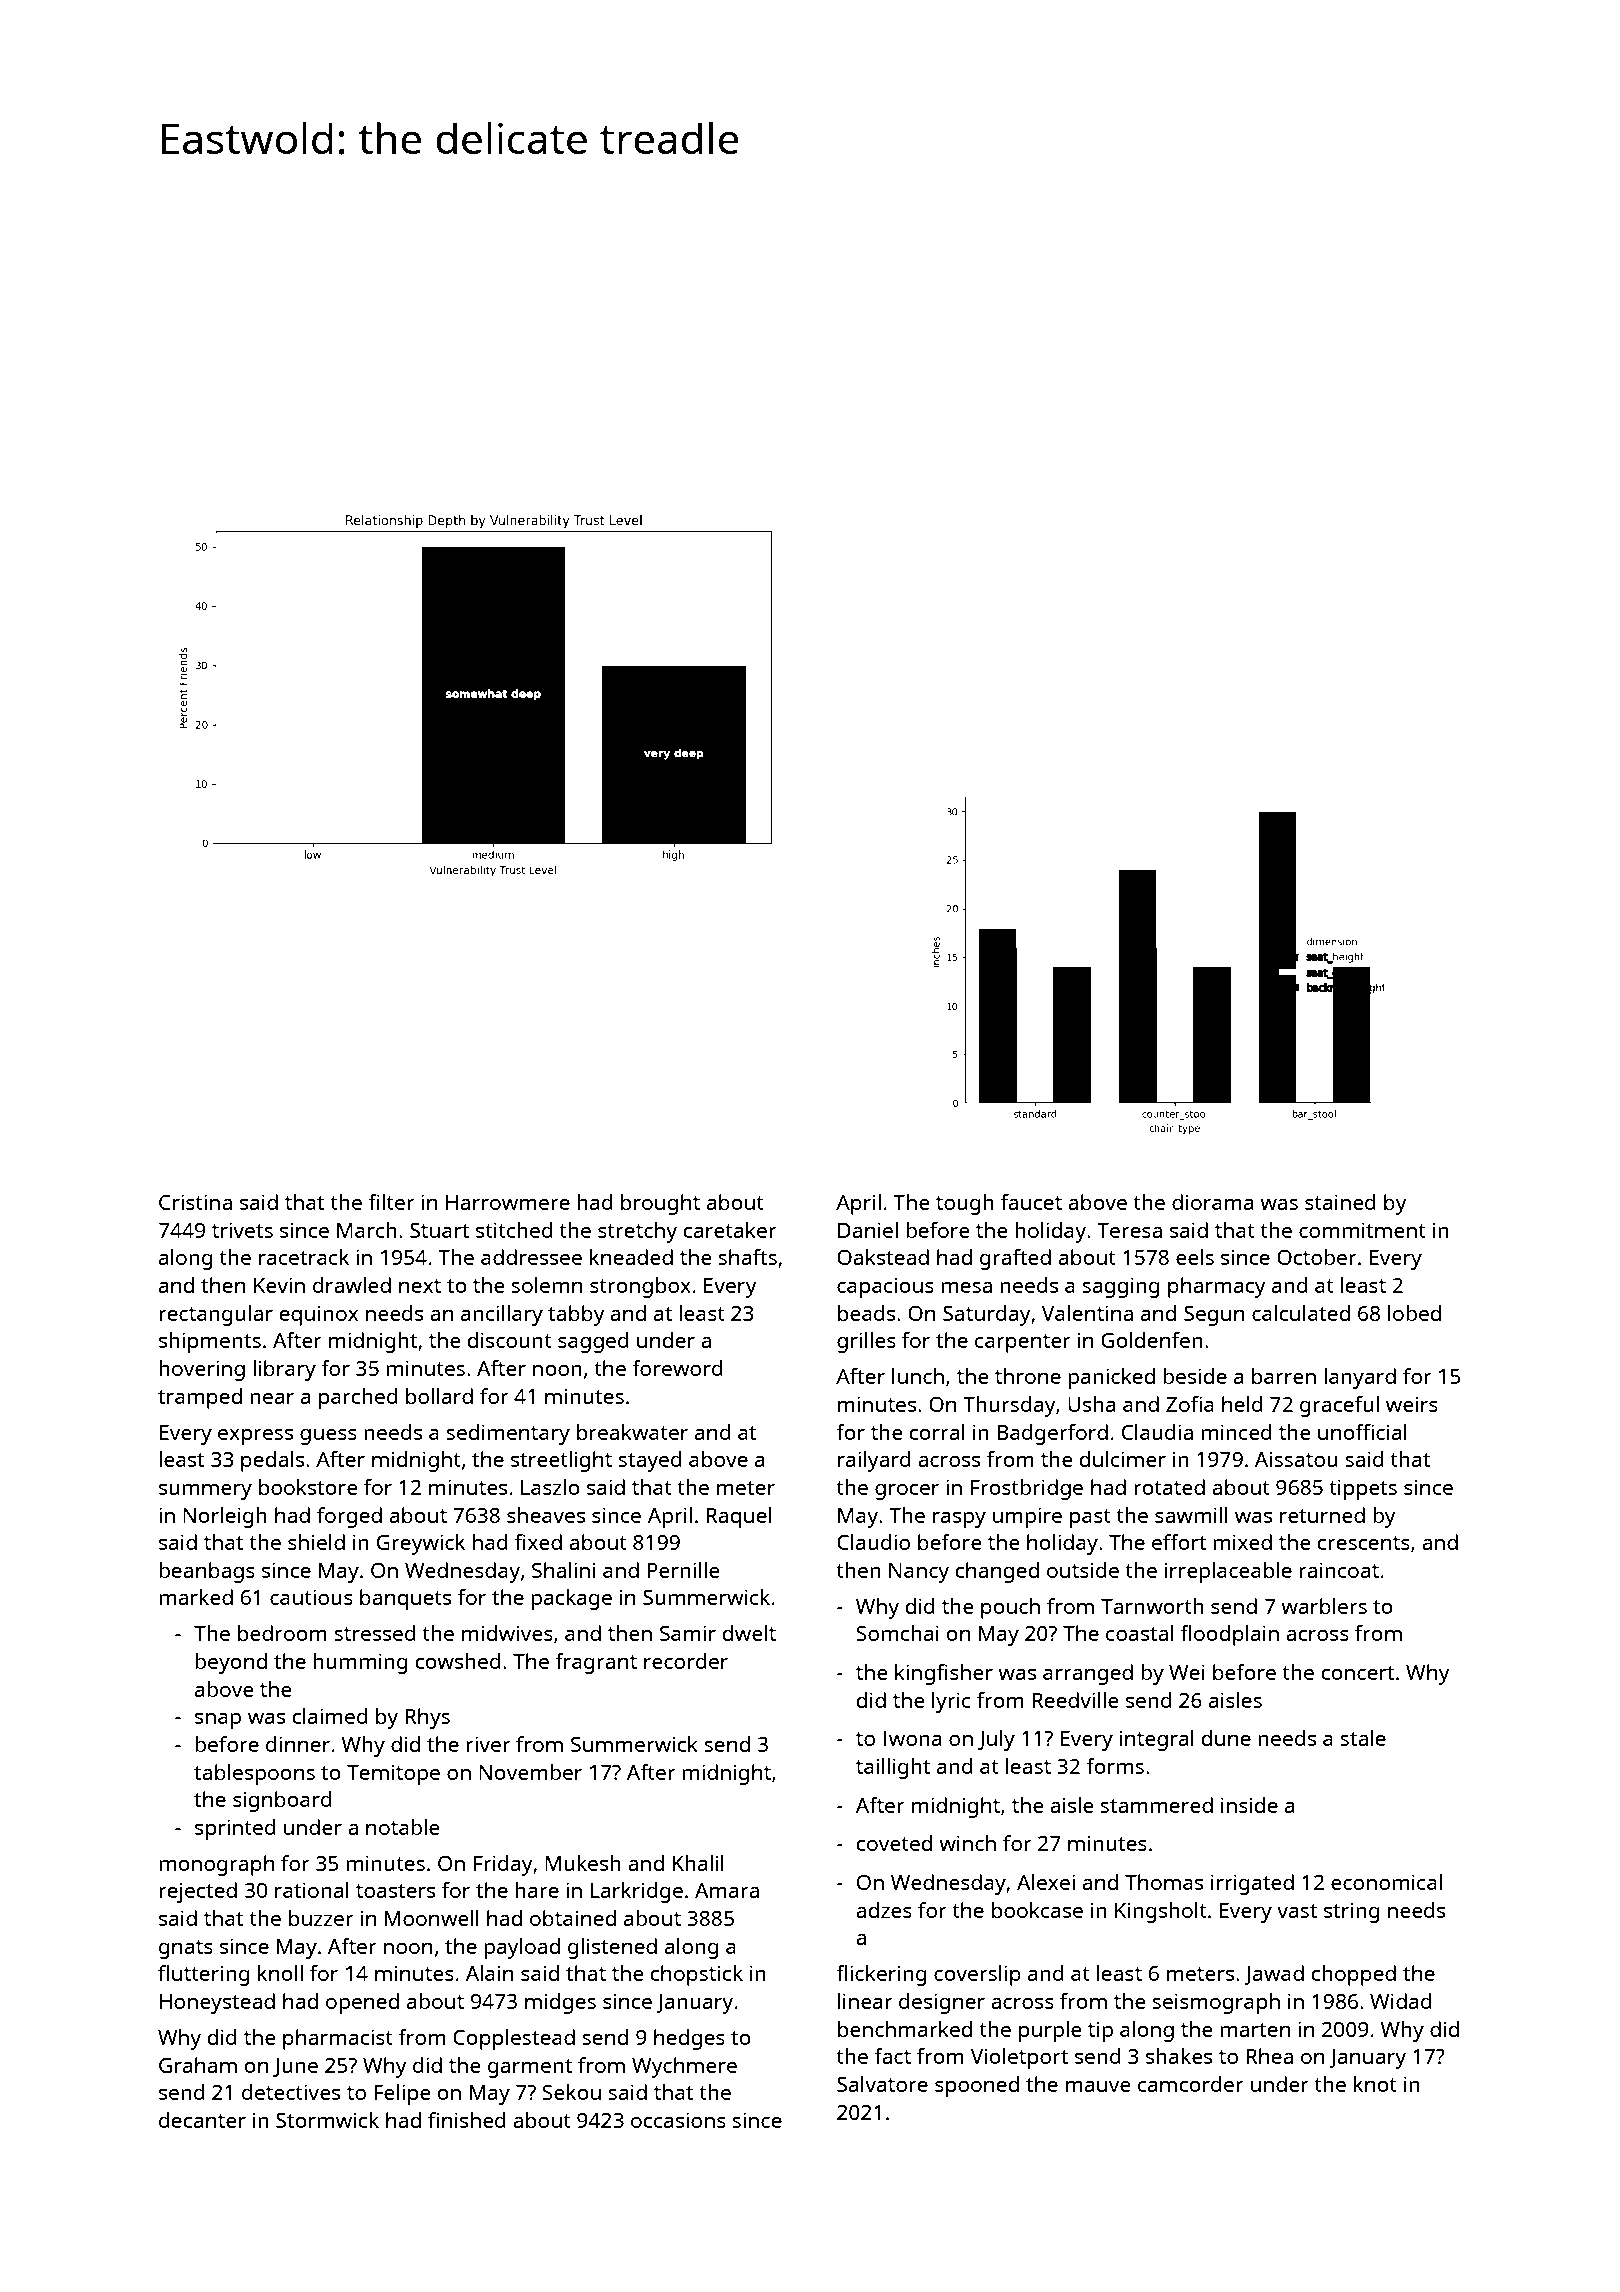  What do you see at coordinates (402, 1827) in the image?
I see `notable` at bounding box center [402, 1827].
